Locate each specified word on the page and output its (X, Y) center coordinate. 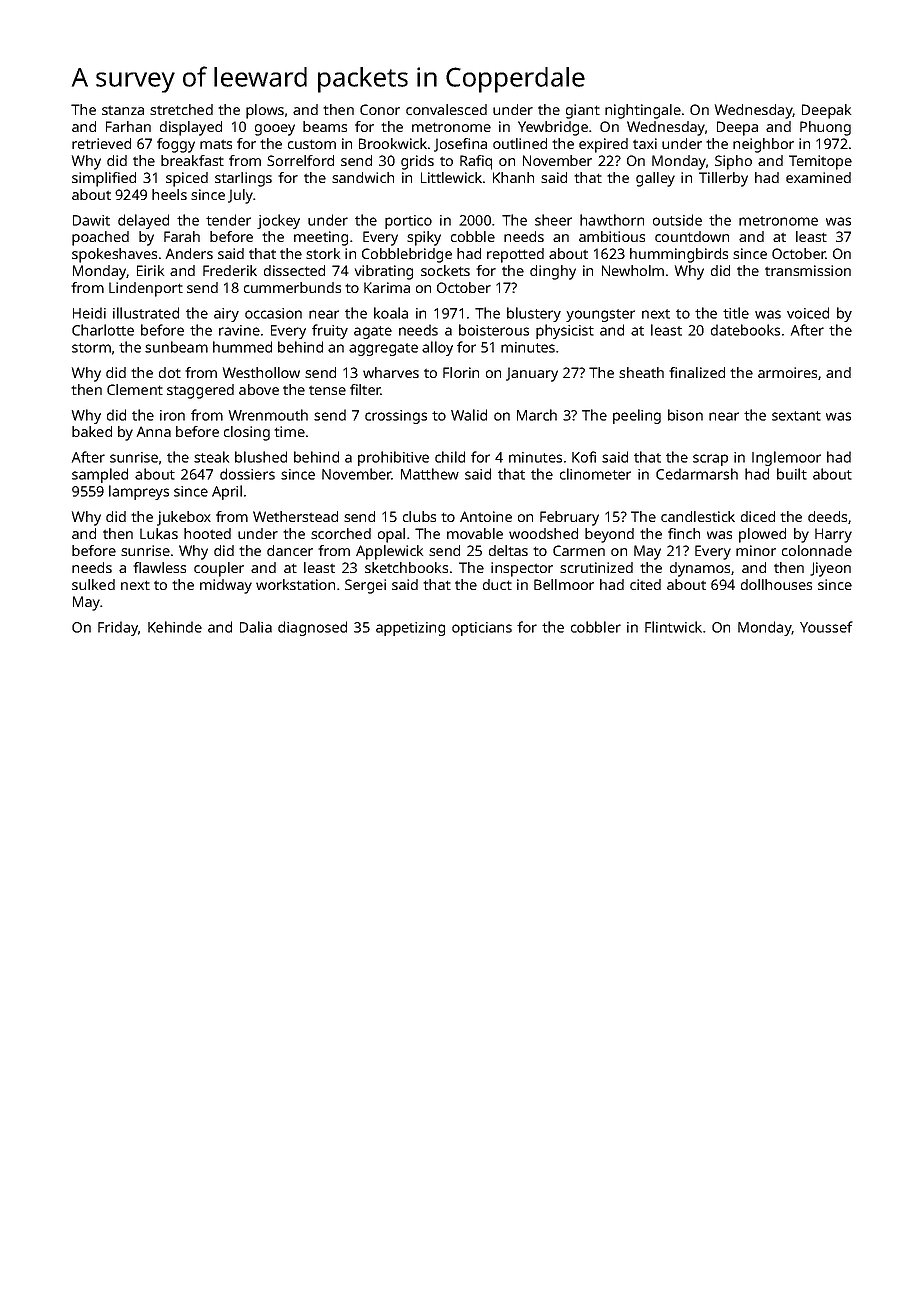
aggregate (383, 349)
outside (677, 220)
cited (645, 584)
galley (655, 179)
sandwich (363, 177)
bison (685, 415)
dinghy (553, 272)
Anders (189, 253)
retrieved (101, 143)
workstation (295, 584)
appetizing (410, 629)
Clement (135, 389)
